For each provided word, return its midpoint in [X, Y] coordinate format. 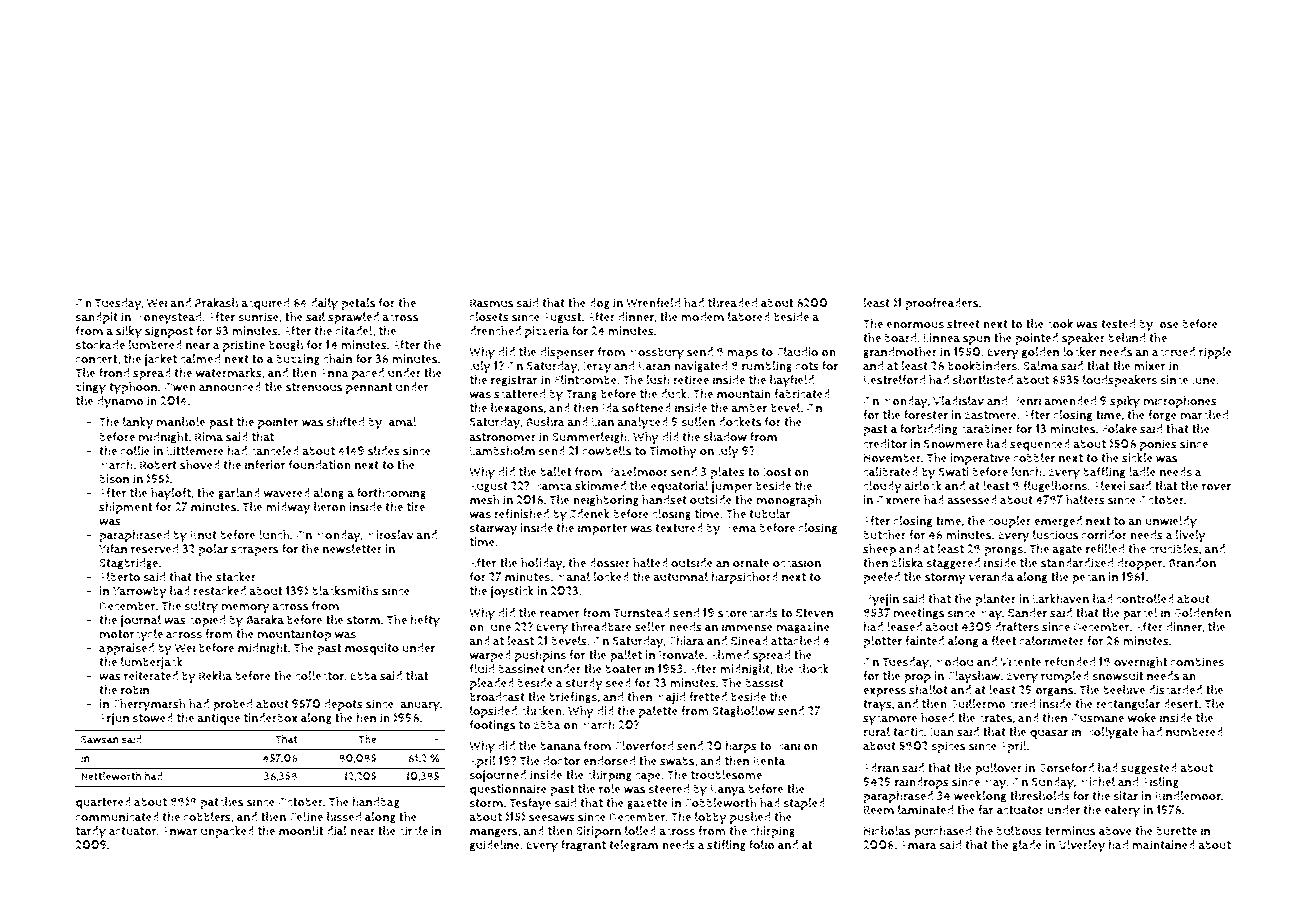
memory [245, 609]
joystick [512, 592]
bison [114, 479]
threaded [732, 303]
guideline [495, 846]
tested [1118, 324]
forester [926, 415]
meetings [919, 614]
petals [358, 304]
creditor [885, 444]
